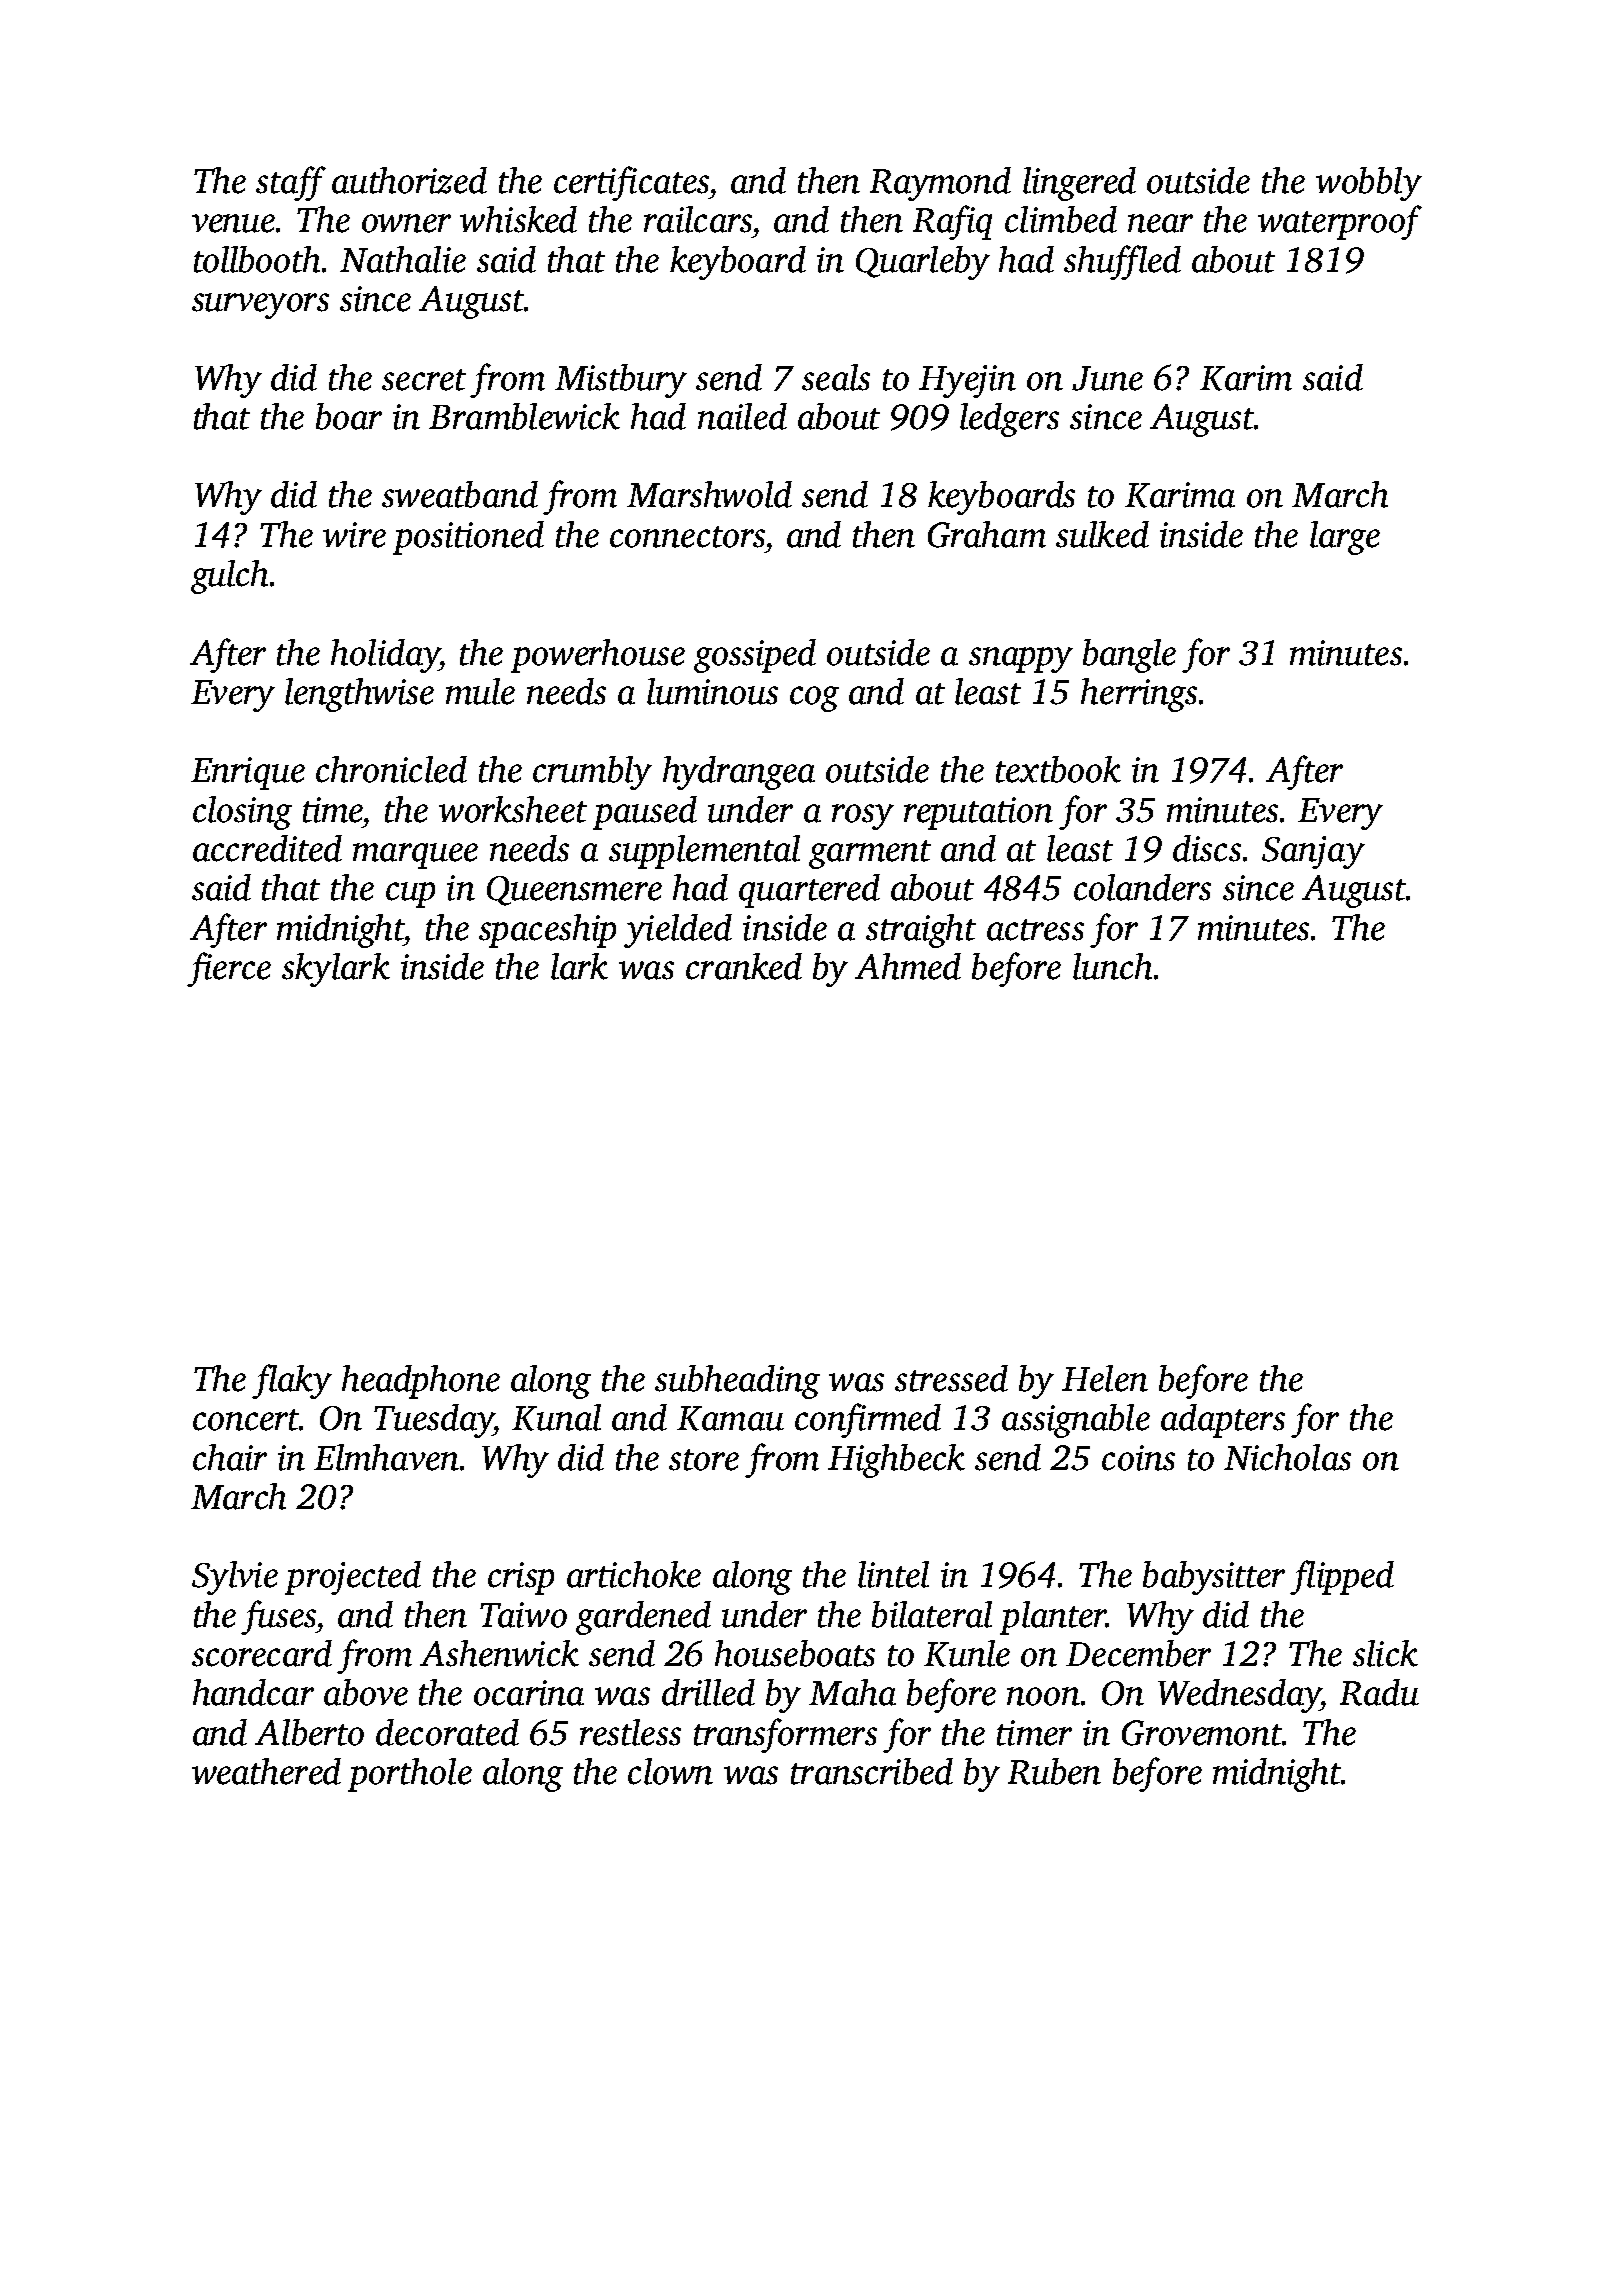 This screenshot has width=1620, height=2292. I want to click on lunch, so click(1112, 966).
